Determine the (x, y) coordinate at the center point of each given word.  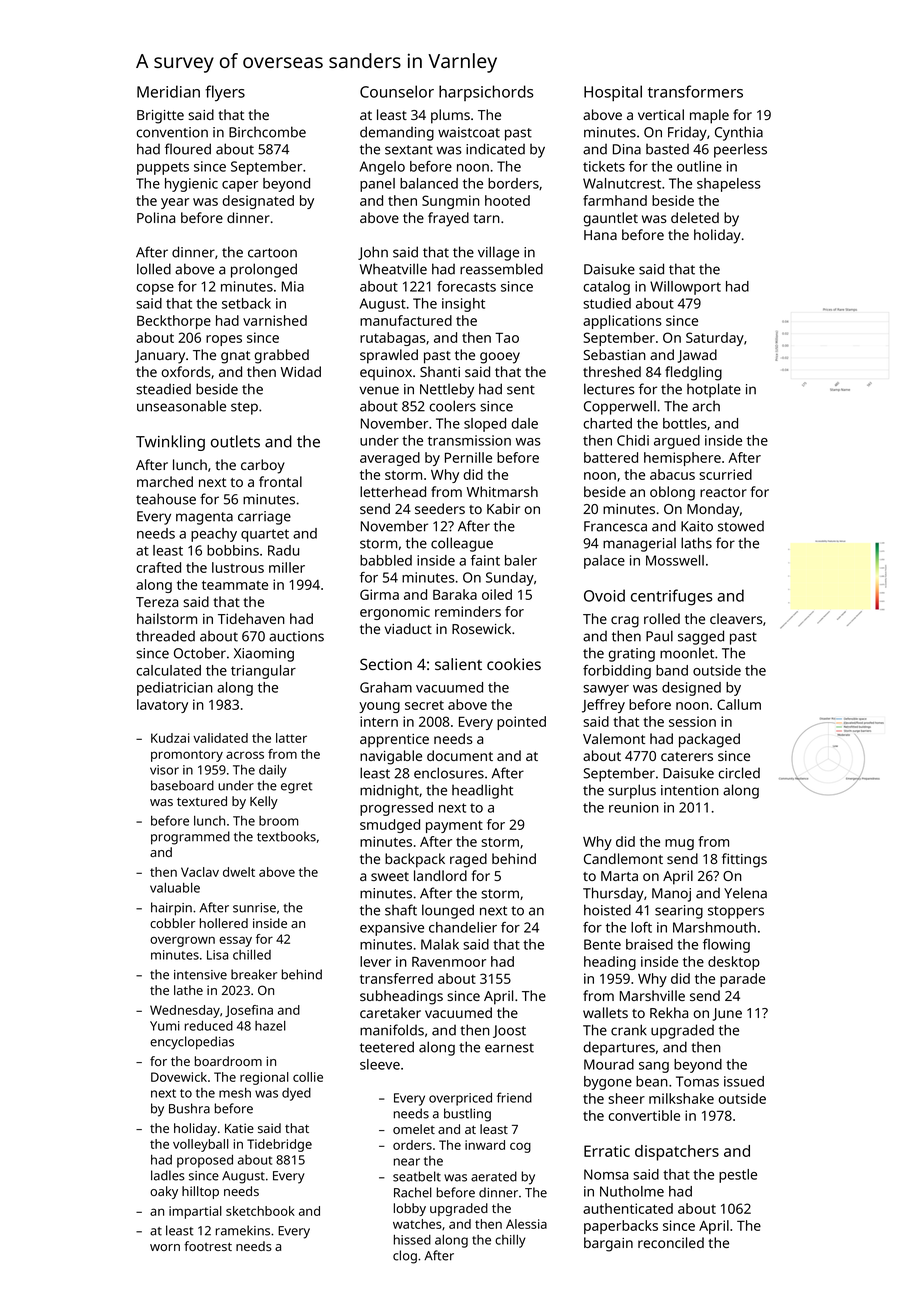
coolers (452, 406)
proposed (205, 1161)
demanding (397, 133)
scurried (725, 474)
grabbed (281, 356)
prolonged (264, 270)
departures (619, 1048)
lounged (448, 911)
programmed (190, 838)
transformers (695, 91)
